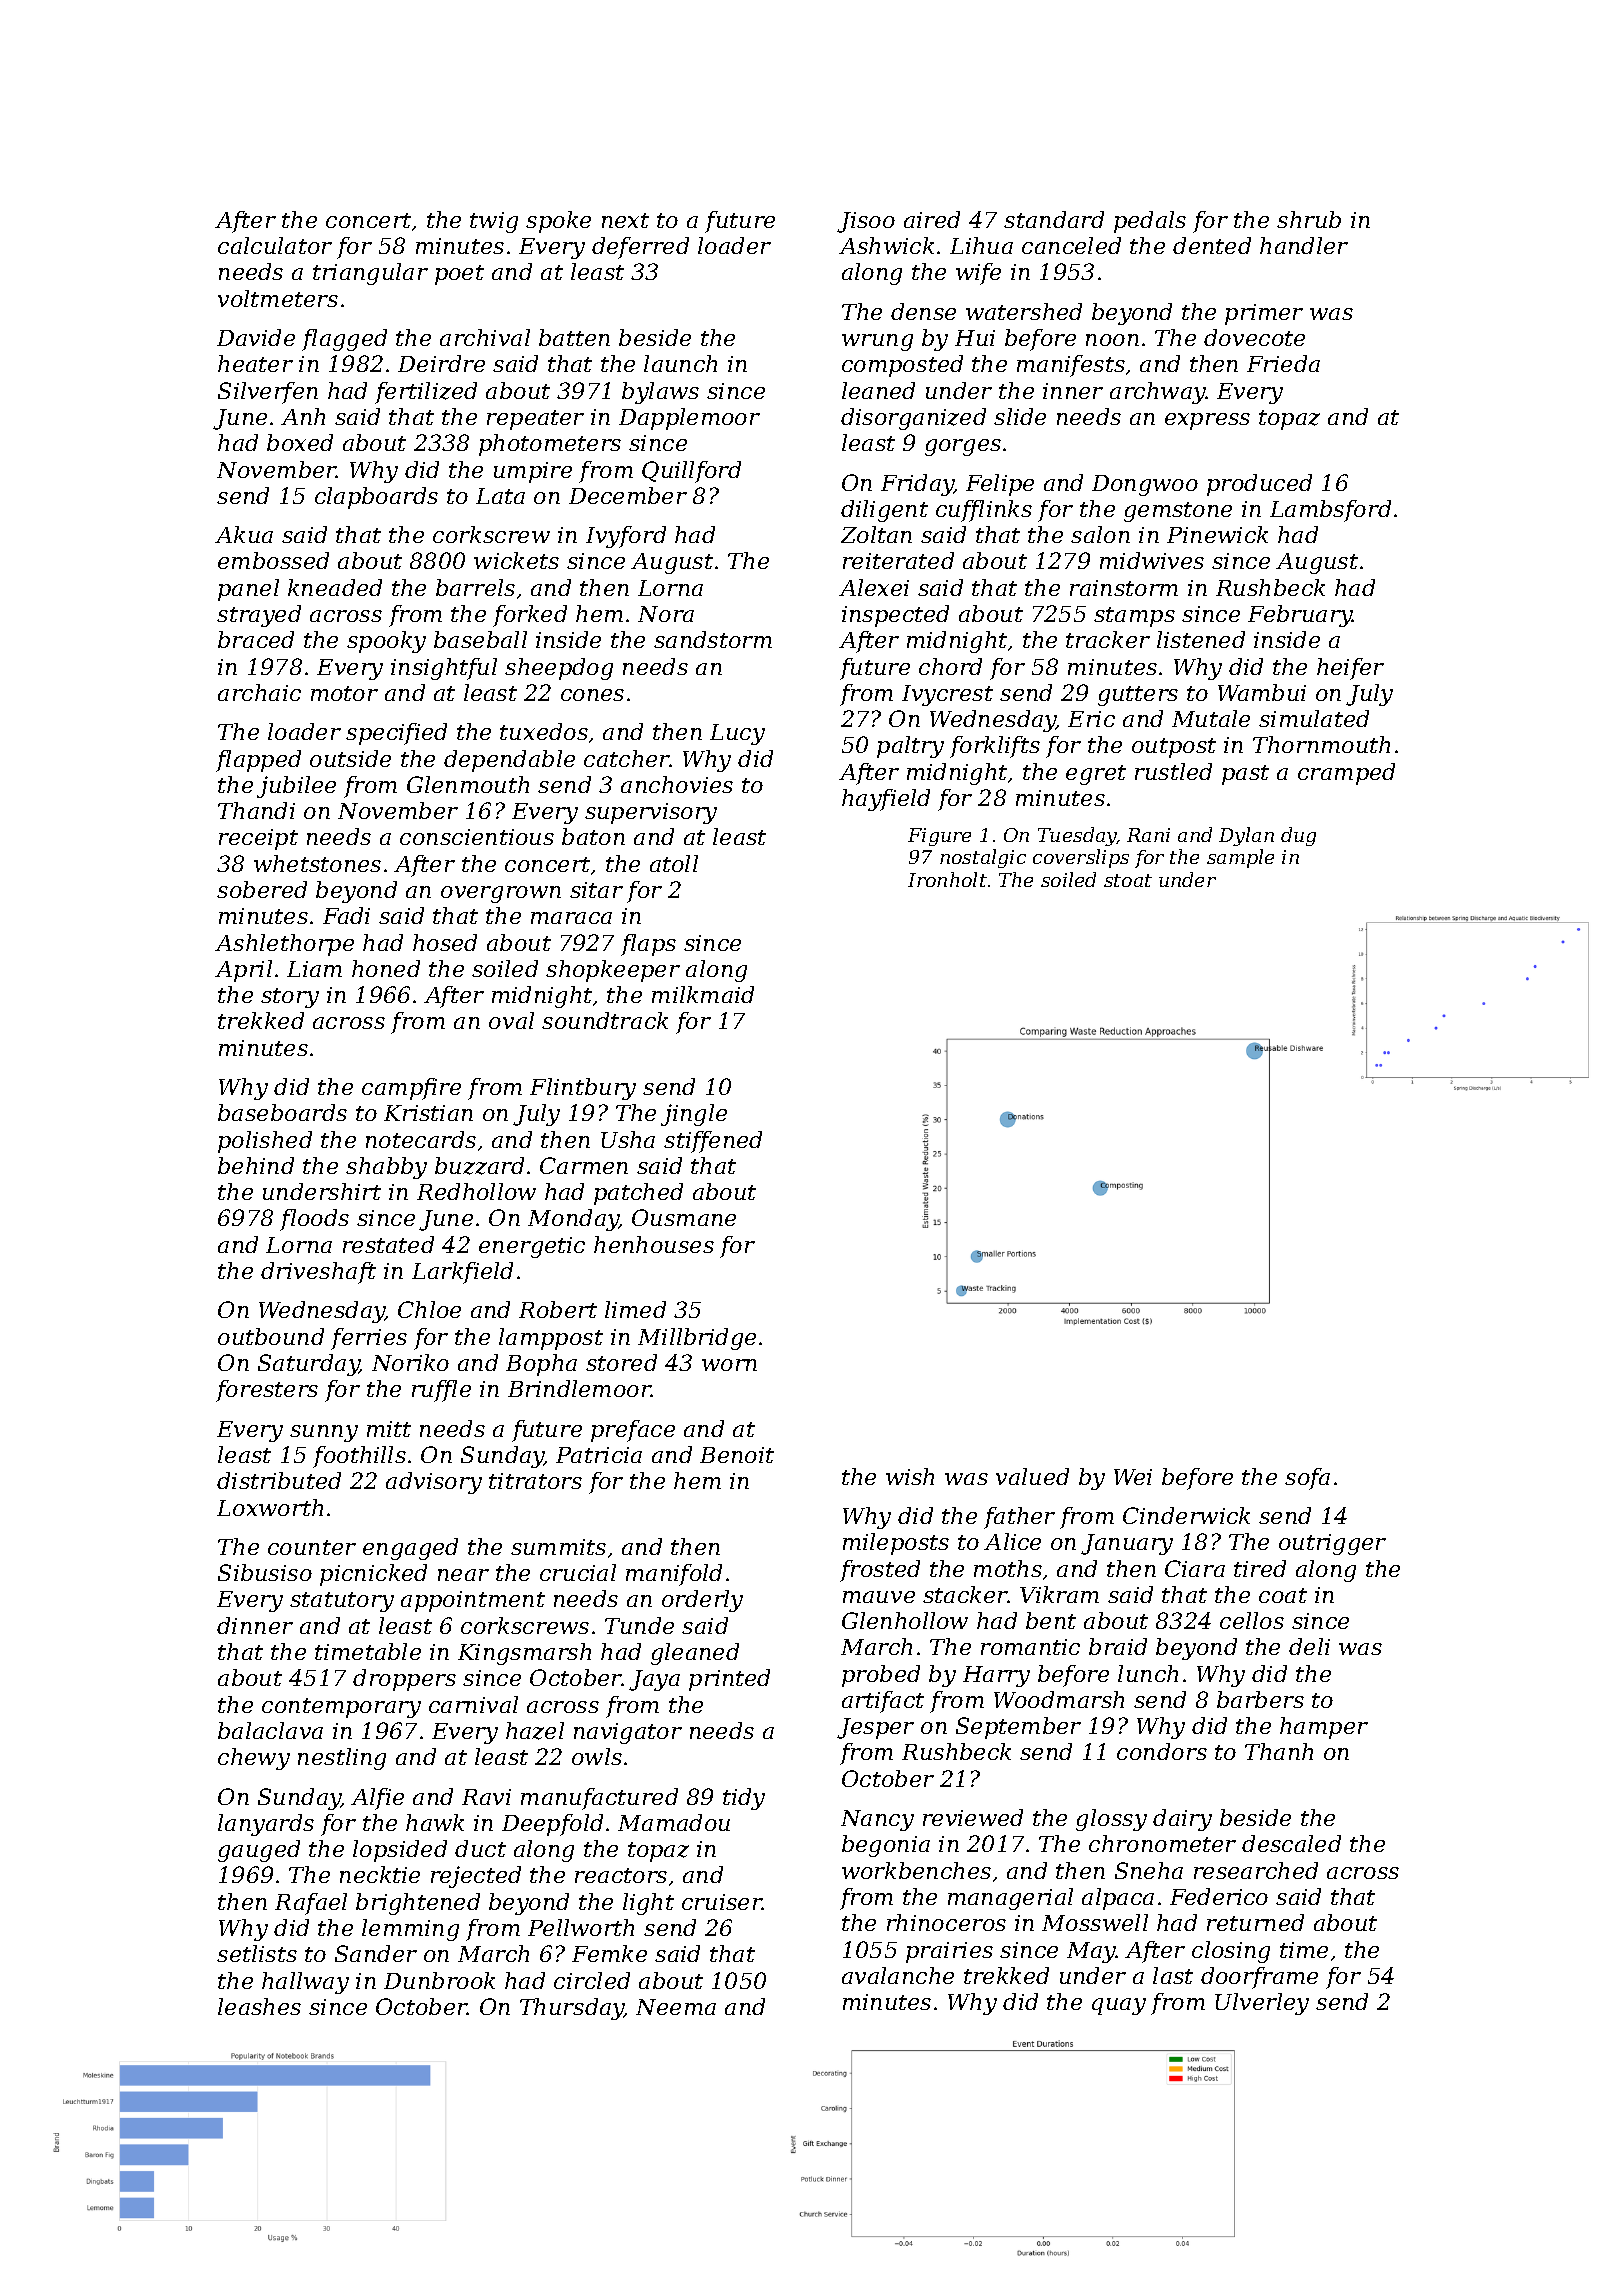  I want to click on next, so click(625, 220).
